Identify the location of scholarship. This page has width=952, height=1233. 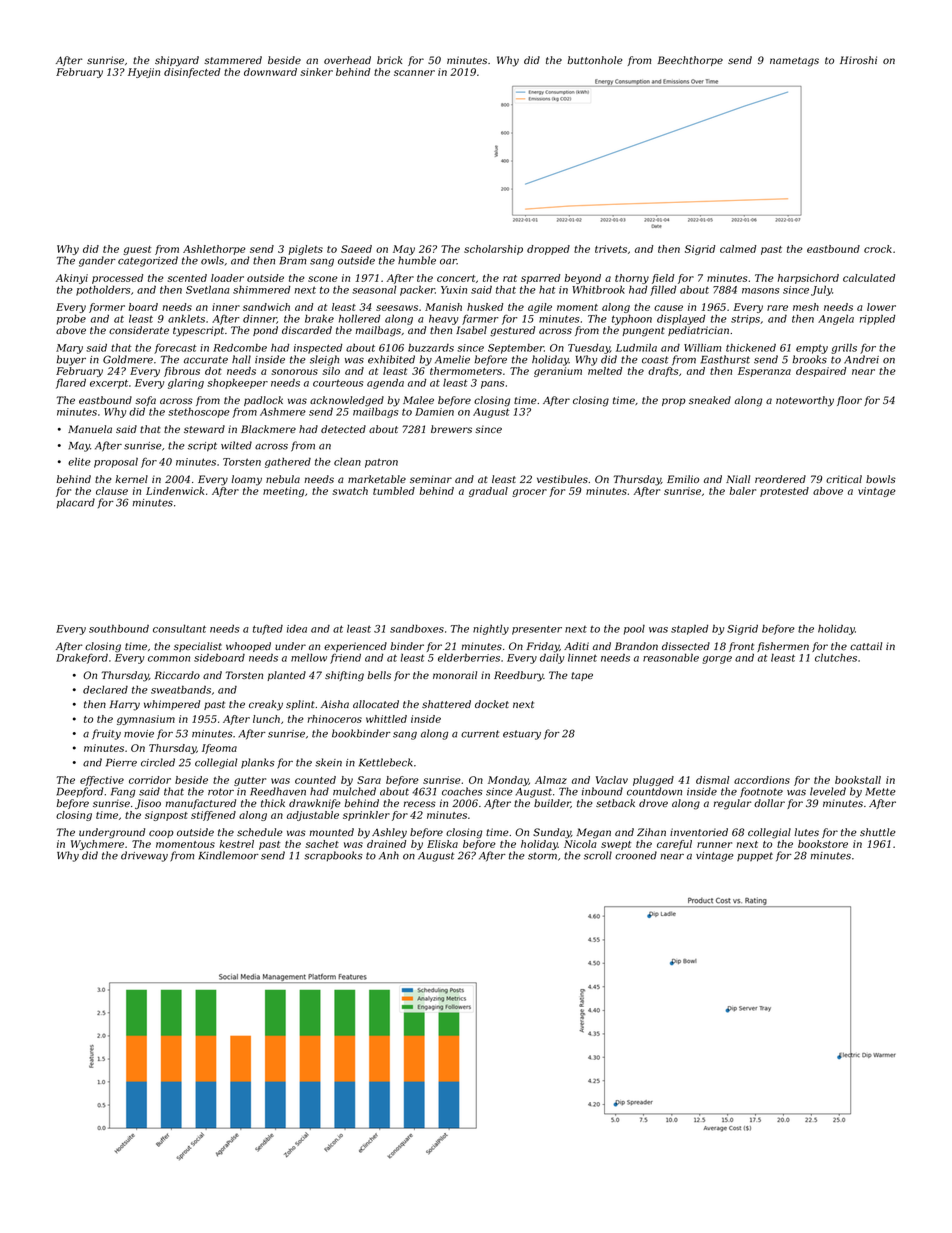
(493, 250).
